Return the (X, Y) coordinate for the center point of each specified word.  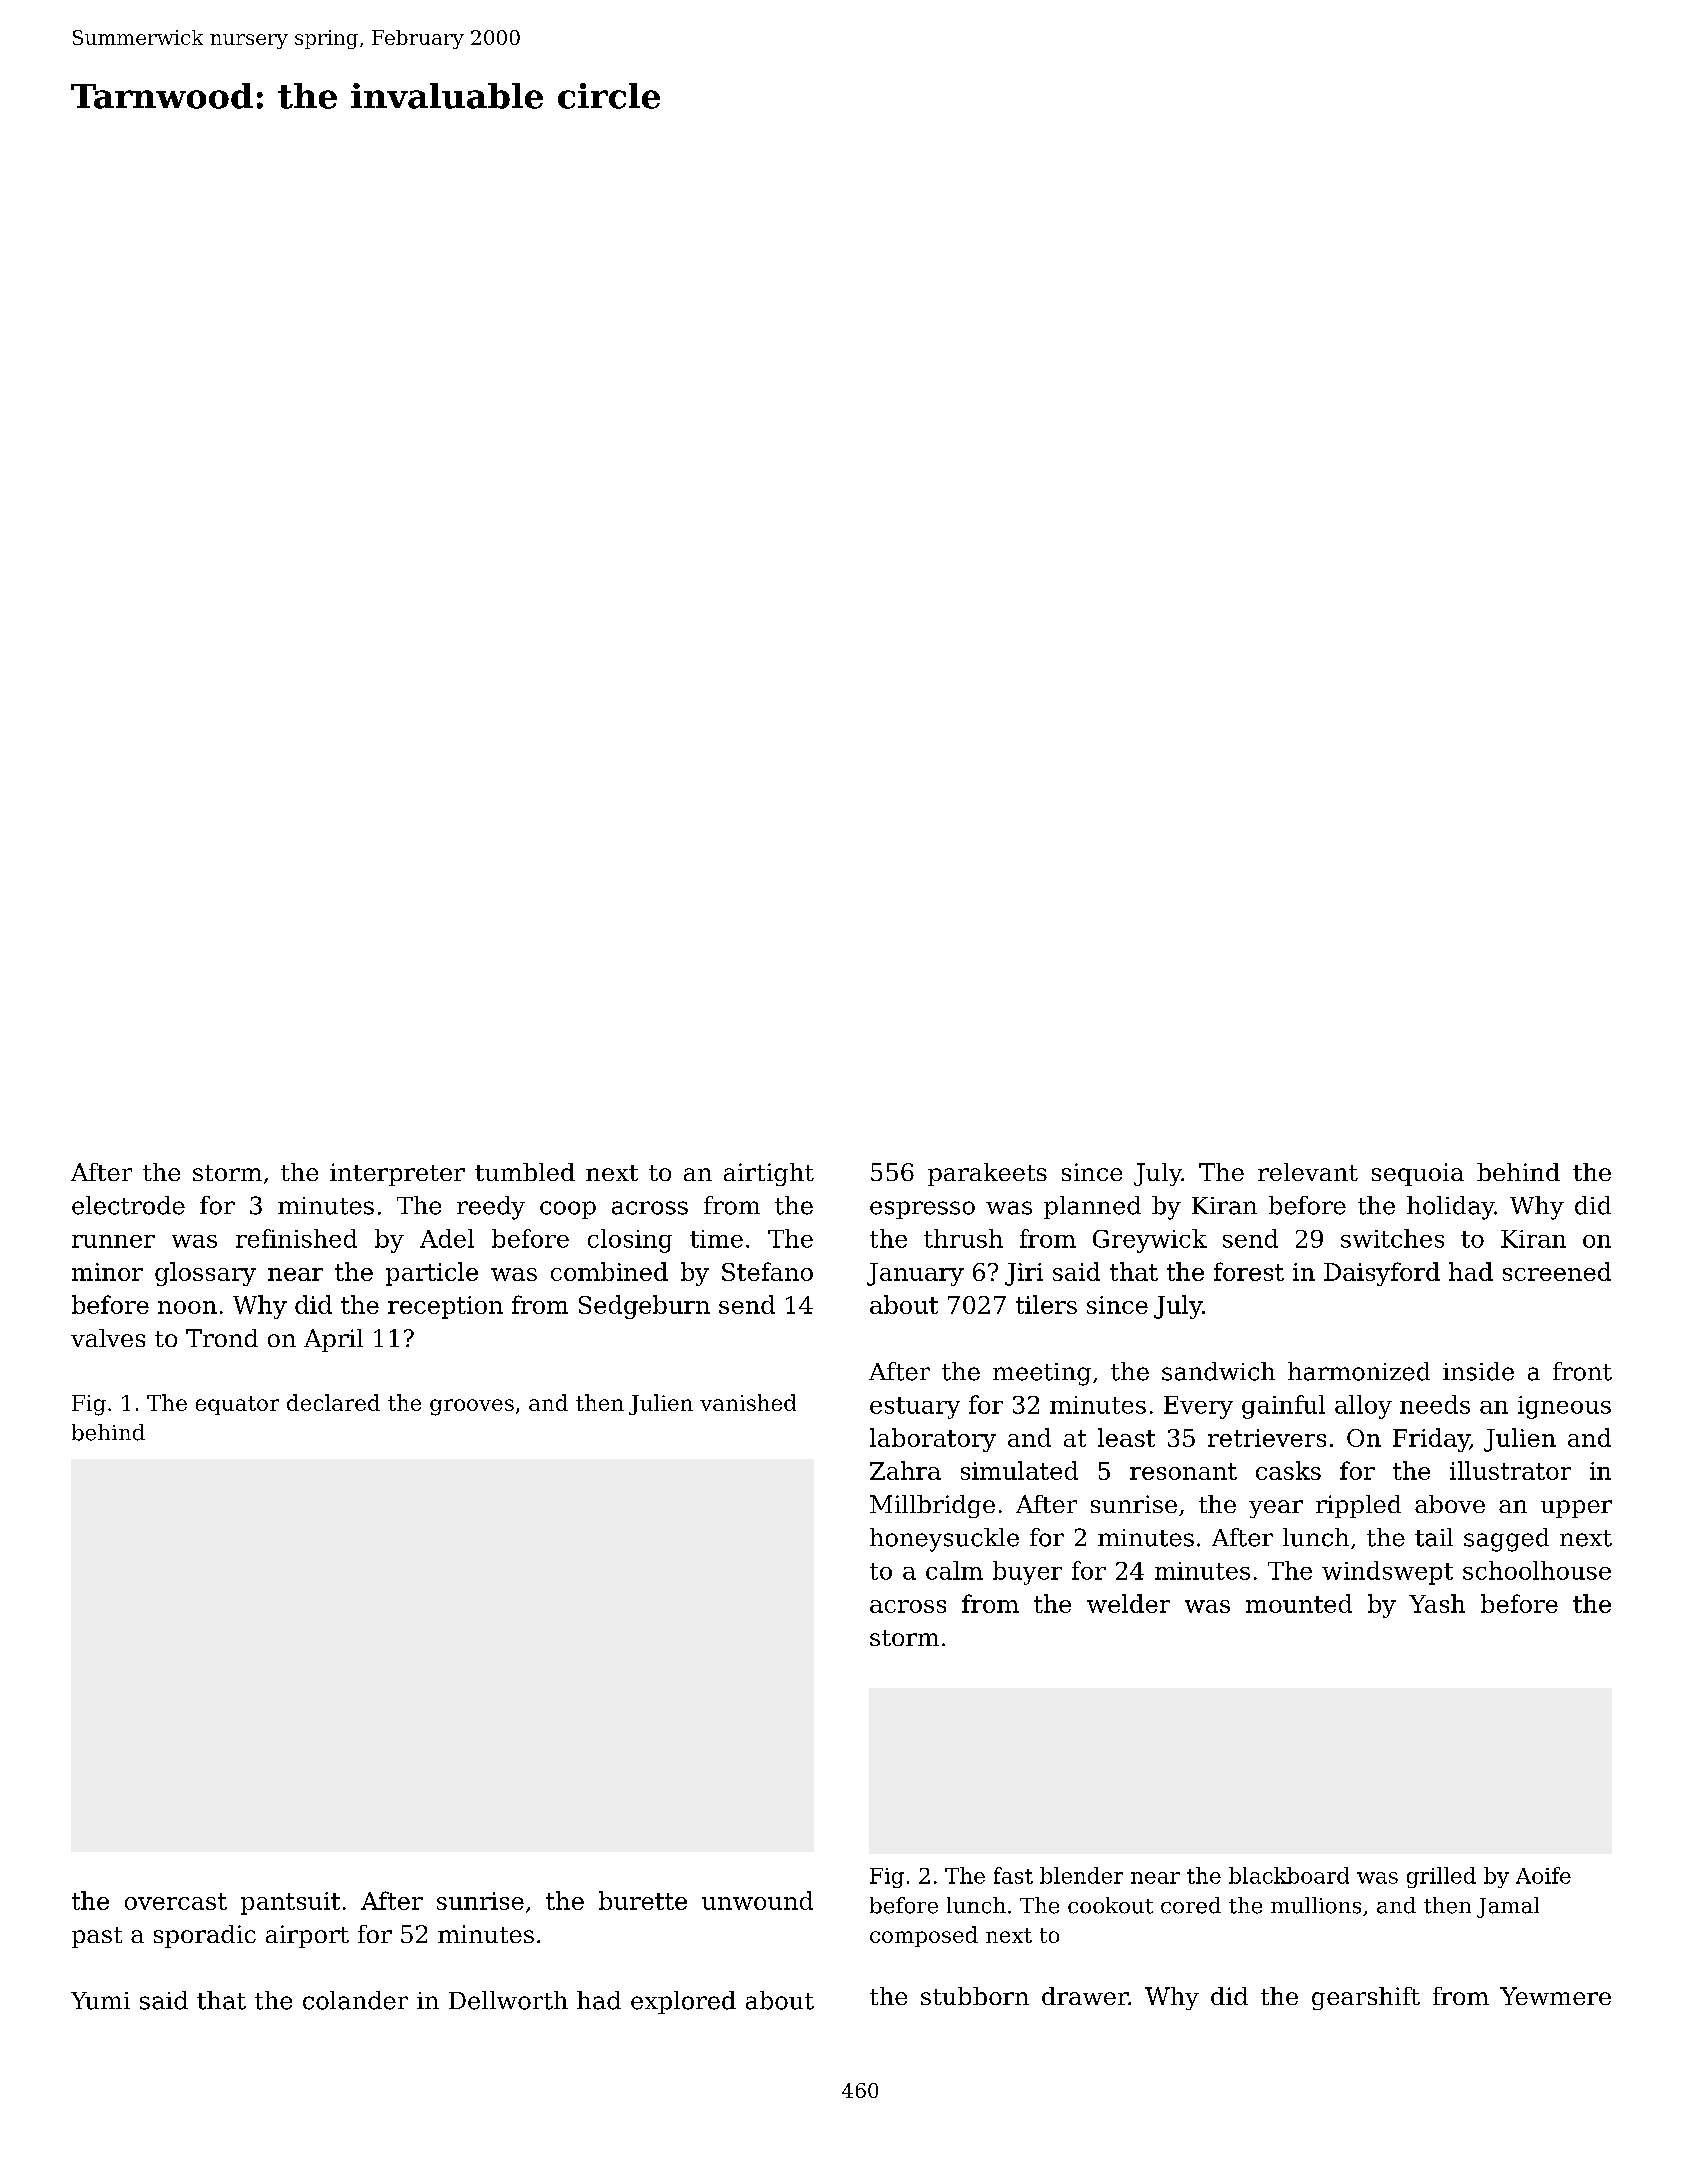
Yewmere (1555, 1996)
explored (683, 2002)
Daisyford (1382, 1274)
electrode (128, 1205)
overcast (176, 1901)
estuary (915, 1408)
